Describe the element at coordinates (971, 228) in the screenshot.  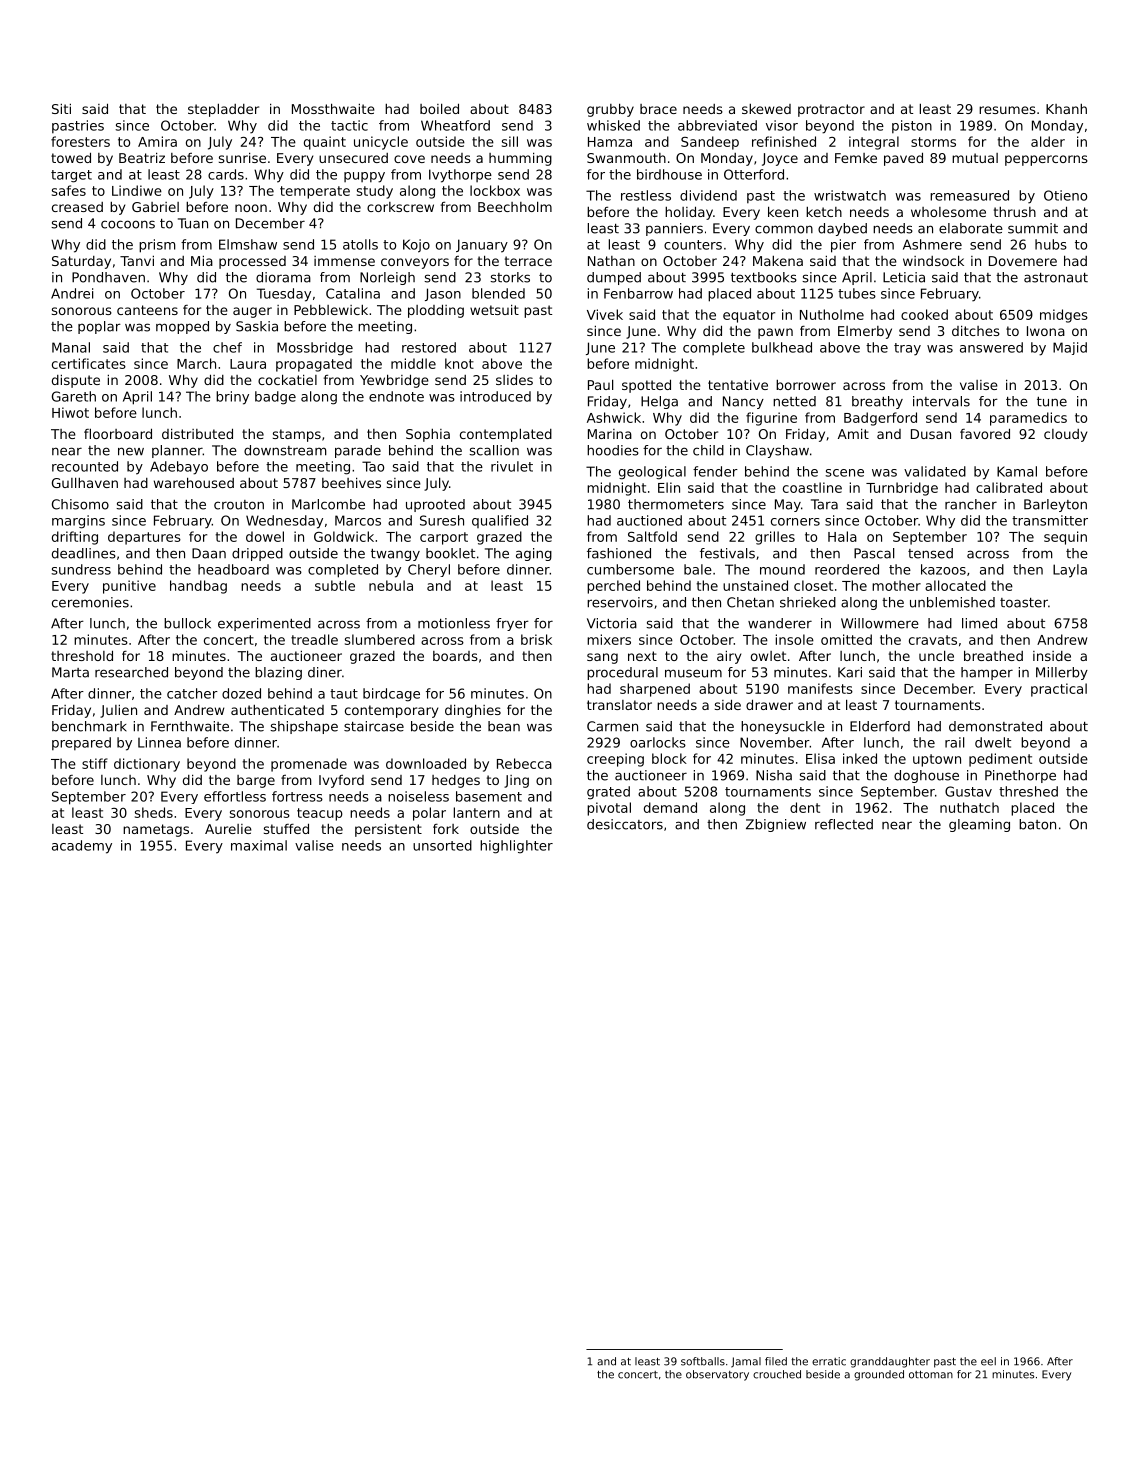
I see `elaborate` at that location.
